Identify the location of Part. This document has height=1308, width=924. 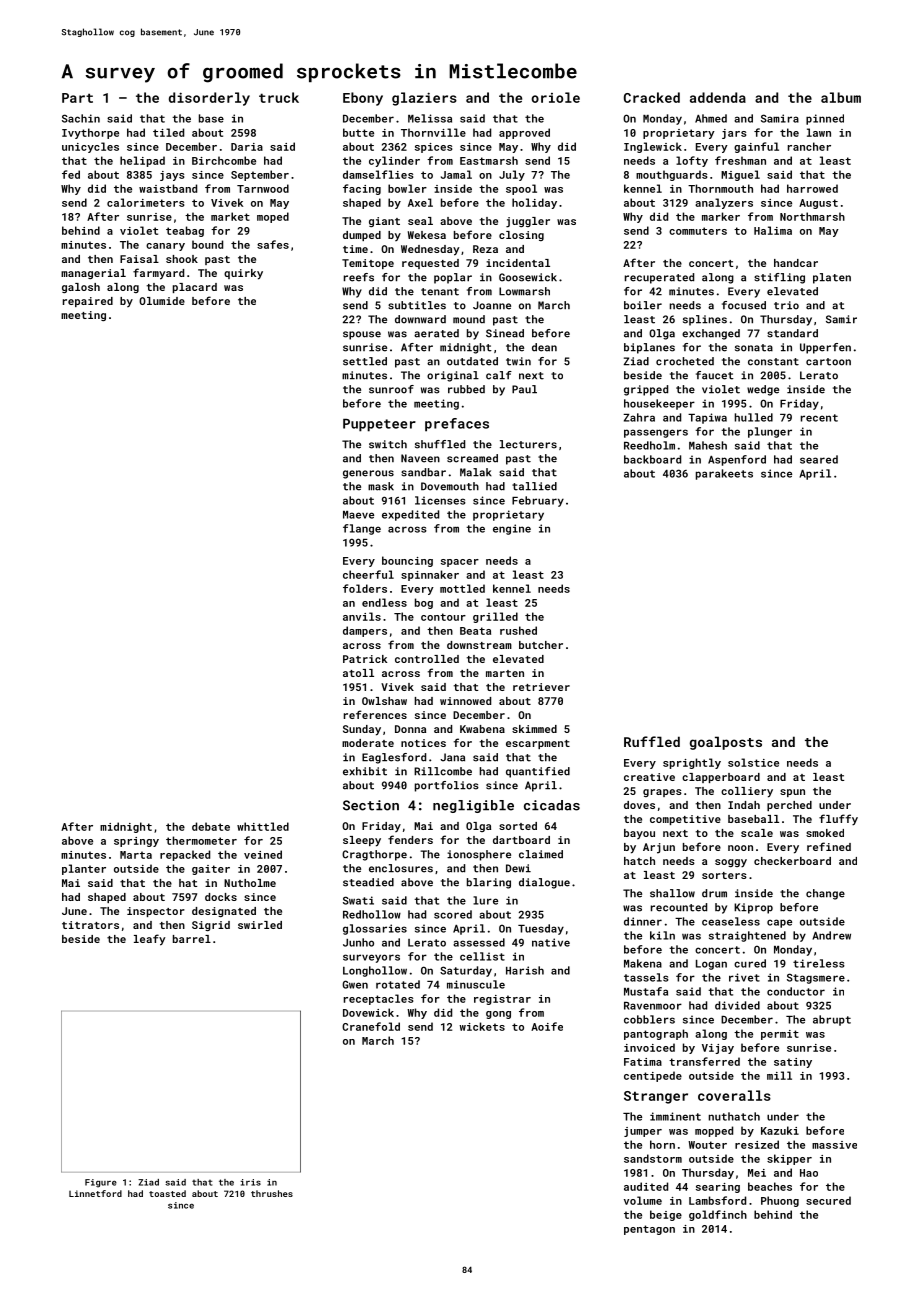
(77, 98).
